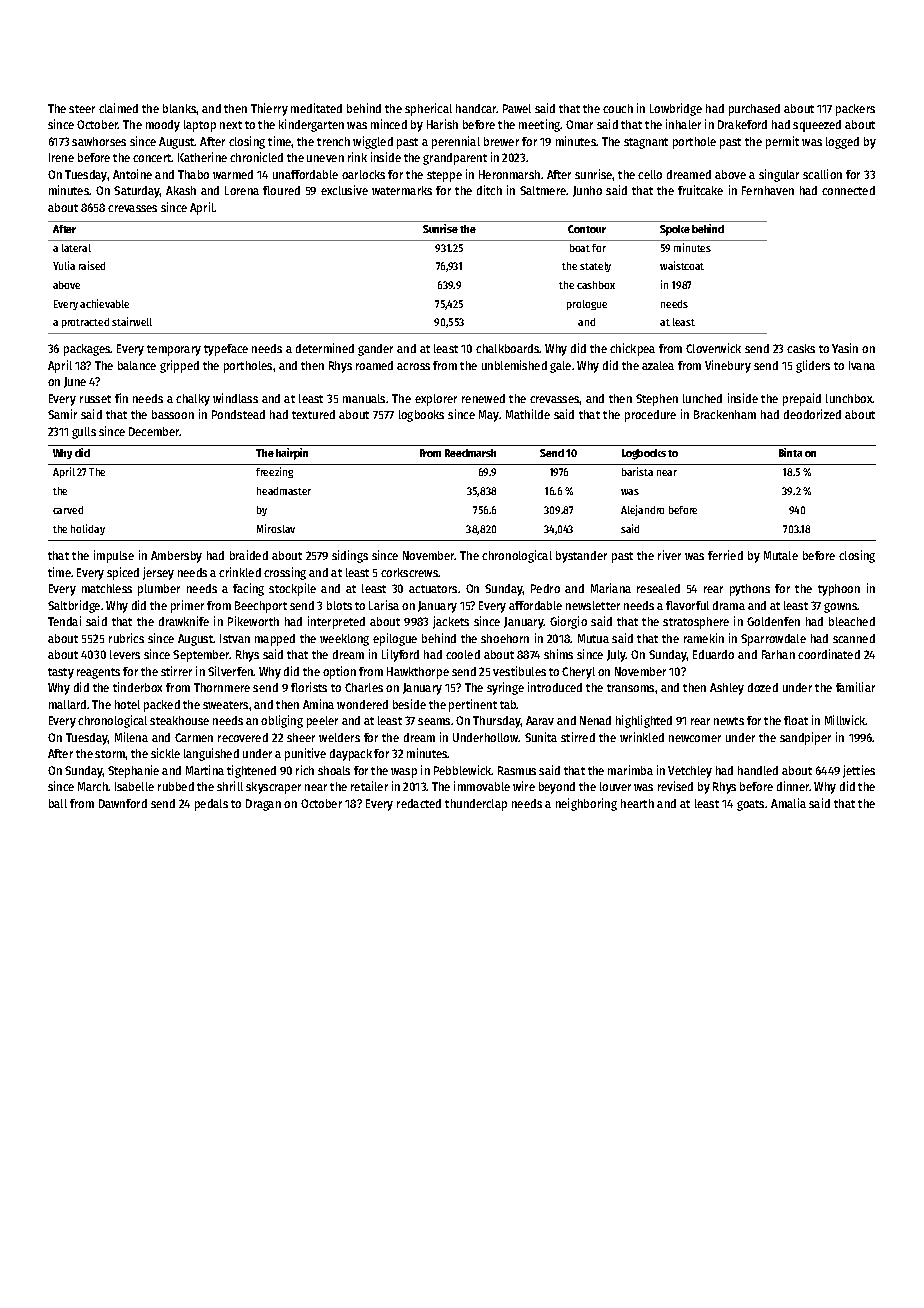  I want to click on Mathilde, so click(528, 414).
